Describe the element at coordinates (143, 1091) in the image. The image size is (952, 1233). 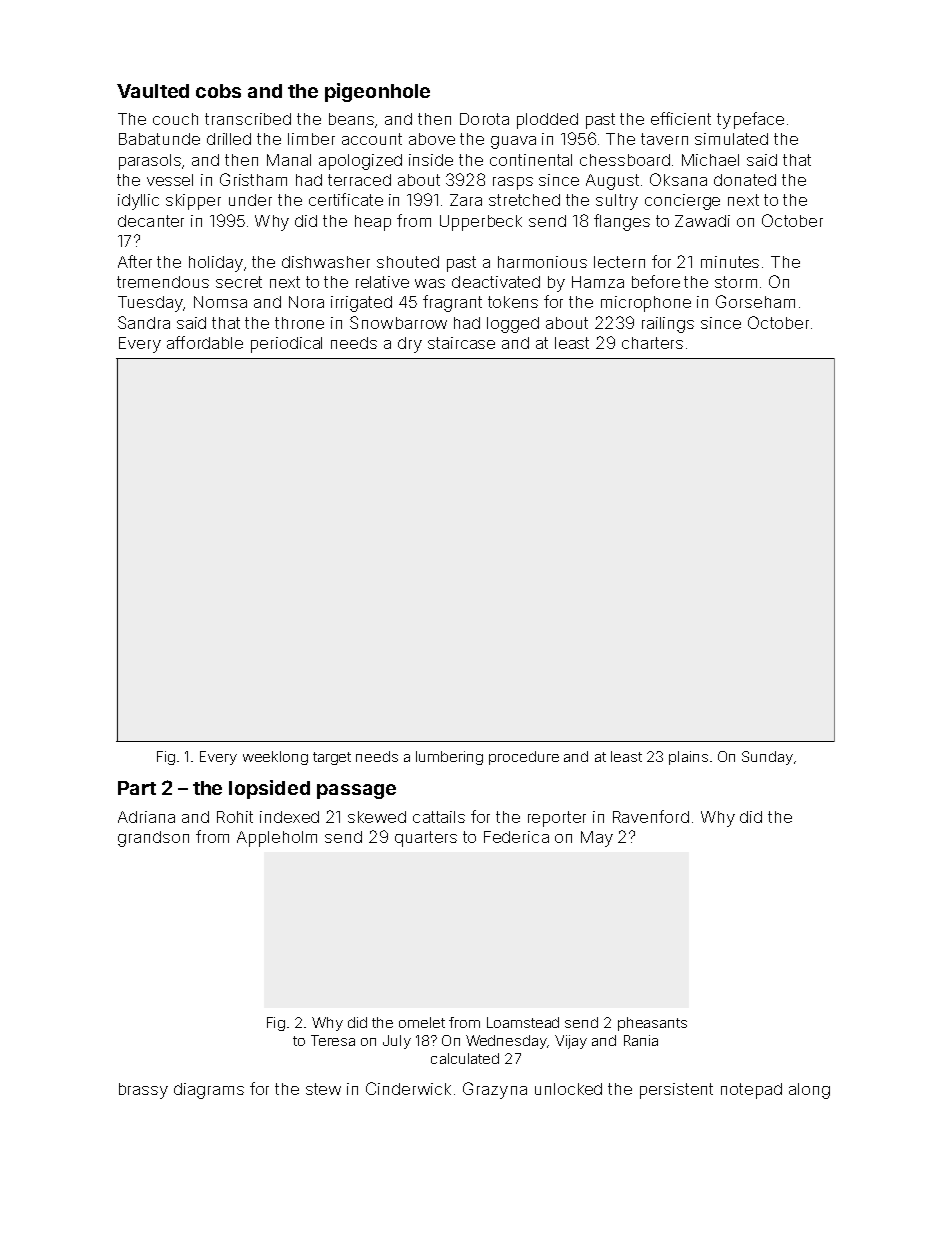
I see `brassy` at that location.
